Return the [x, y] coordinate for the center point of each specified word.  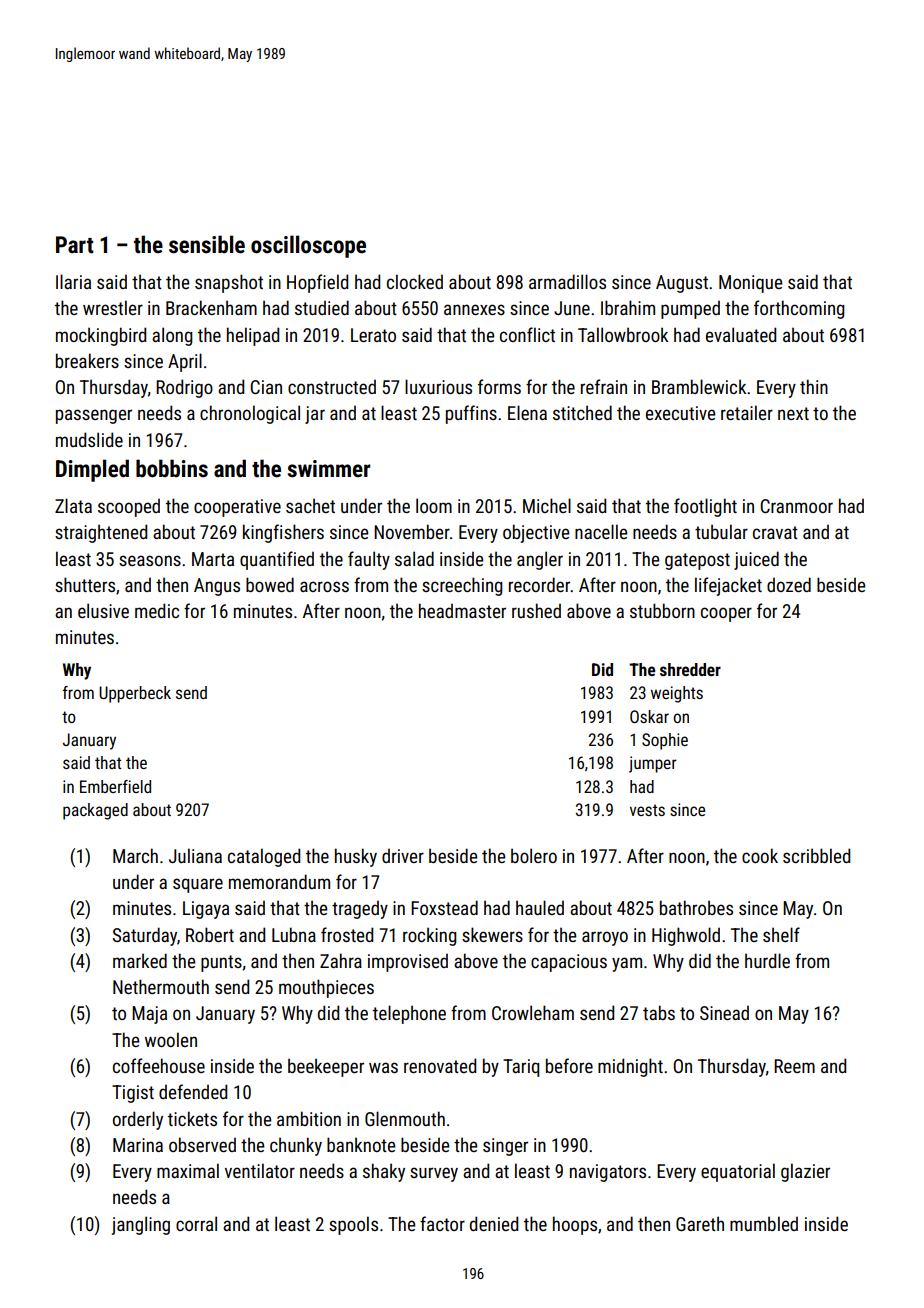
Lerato [373, 335]
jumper [653, 764]
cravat [775, 532]
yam [627, 964]
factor [442, 1223]
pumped [690, 310]
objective [536, 533]
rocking [429, 936]
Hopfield [317, 283]
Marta [213, 559]
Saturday [145, 936]
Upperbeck [135, 694]
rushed [536, 610]
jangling [141, 1225]
